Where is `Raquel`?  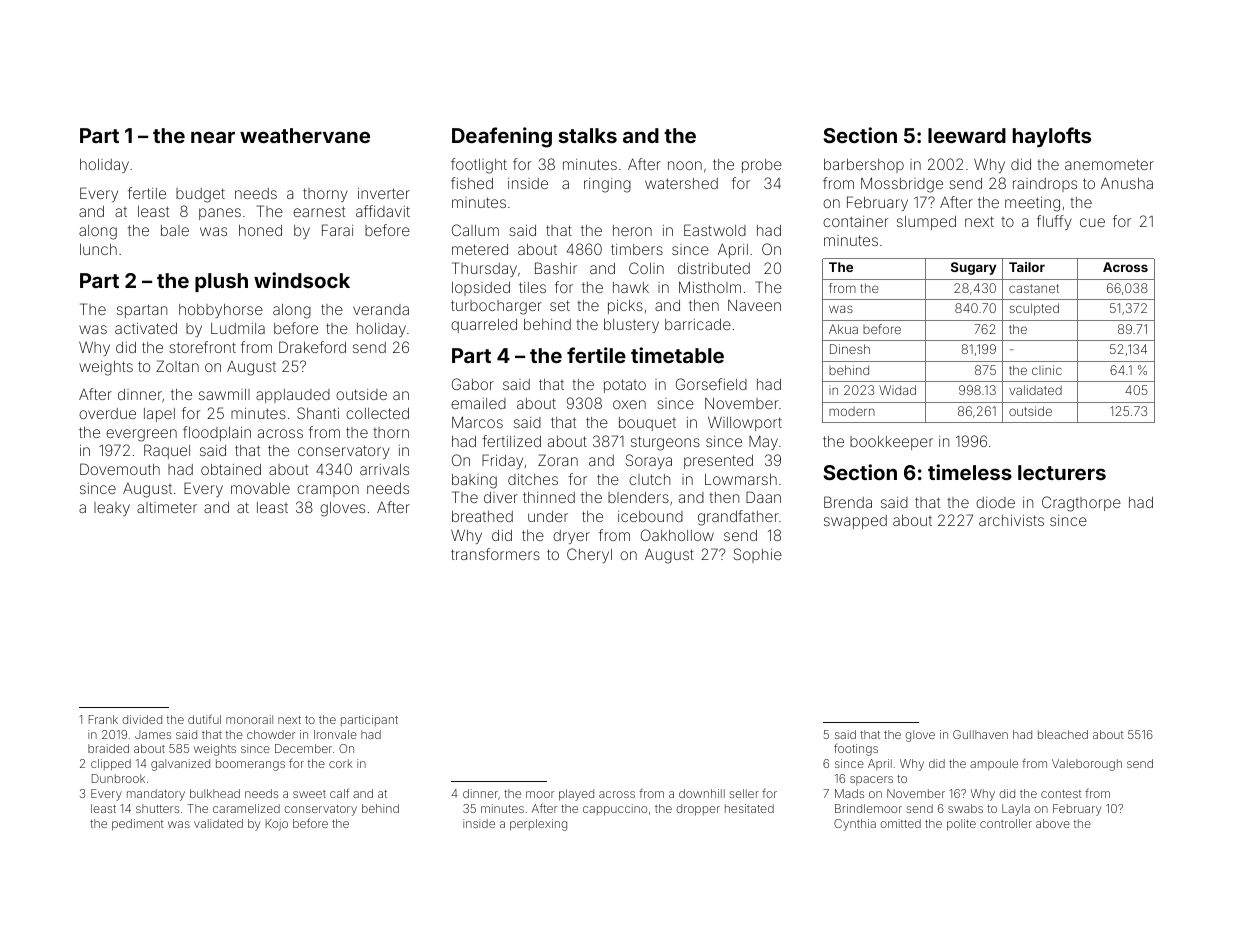 Raquel is located at coordinates (167, 451).
